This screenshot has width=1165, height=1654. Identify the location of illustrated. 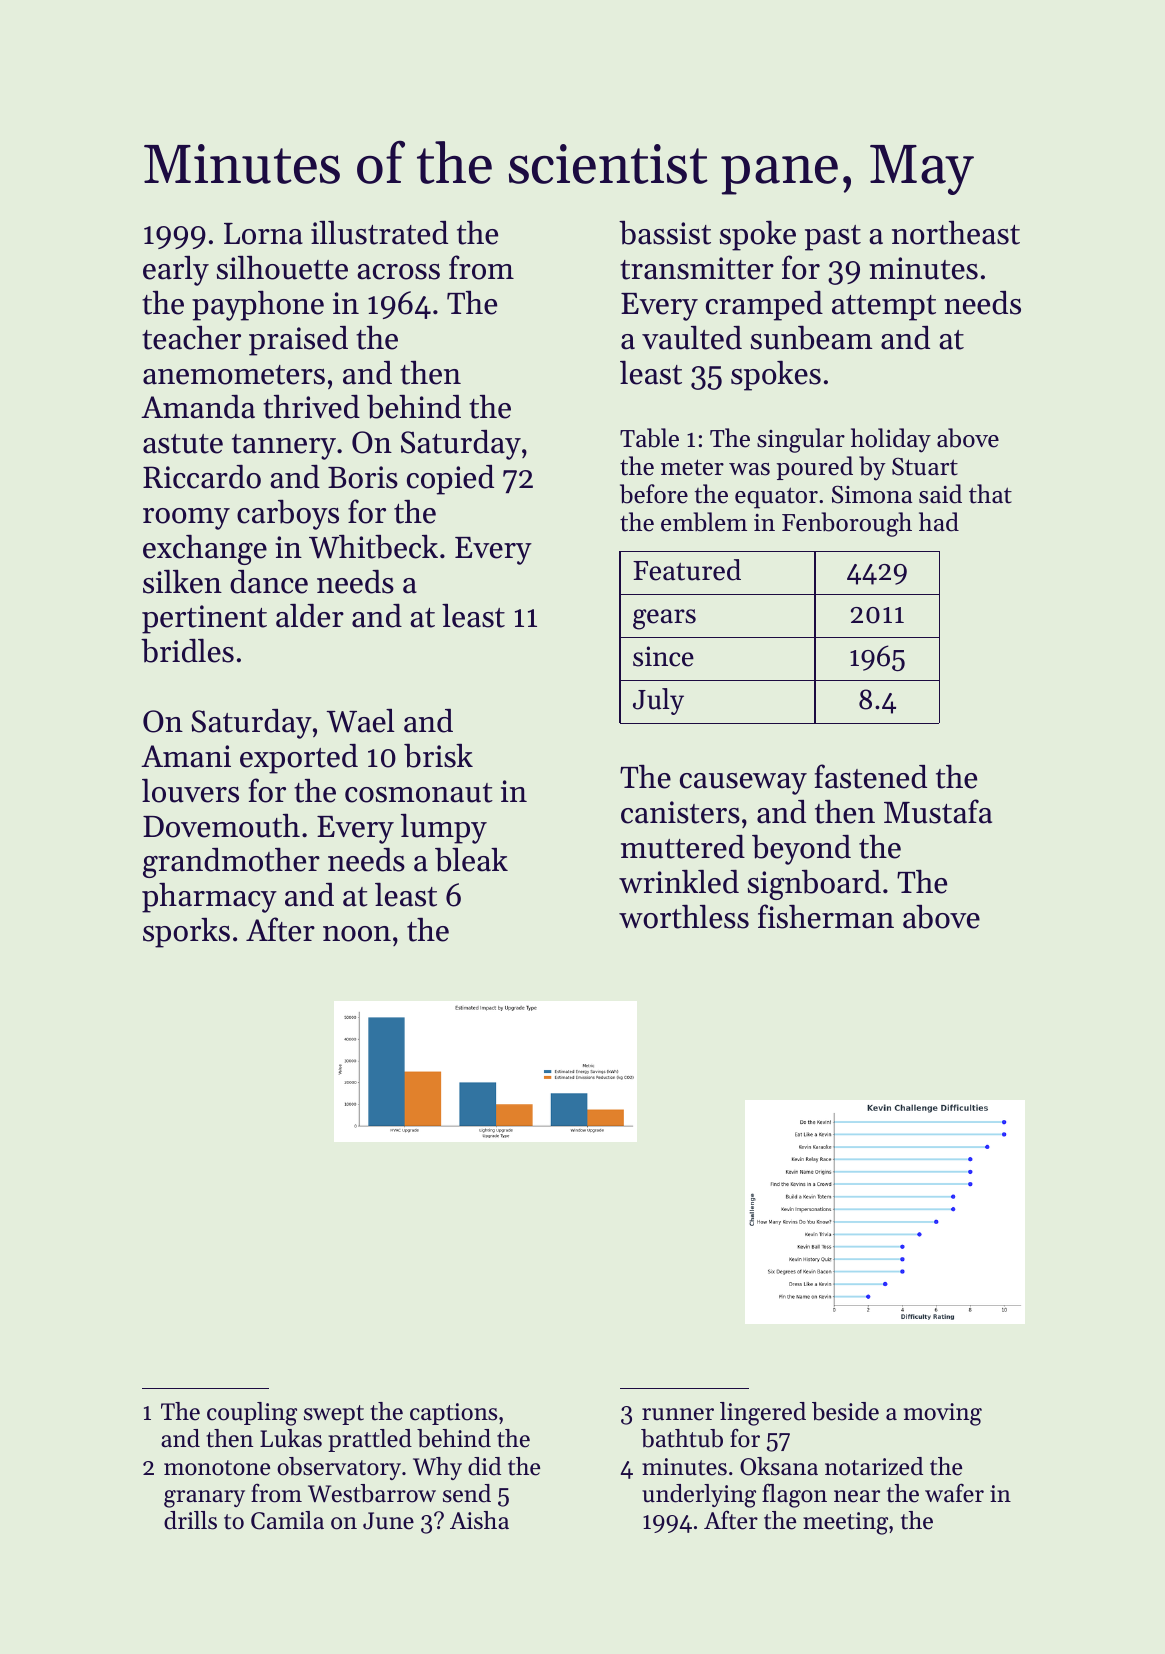
(379, 233).
